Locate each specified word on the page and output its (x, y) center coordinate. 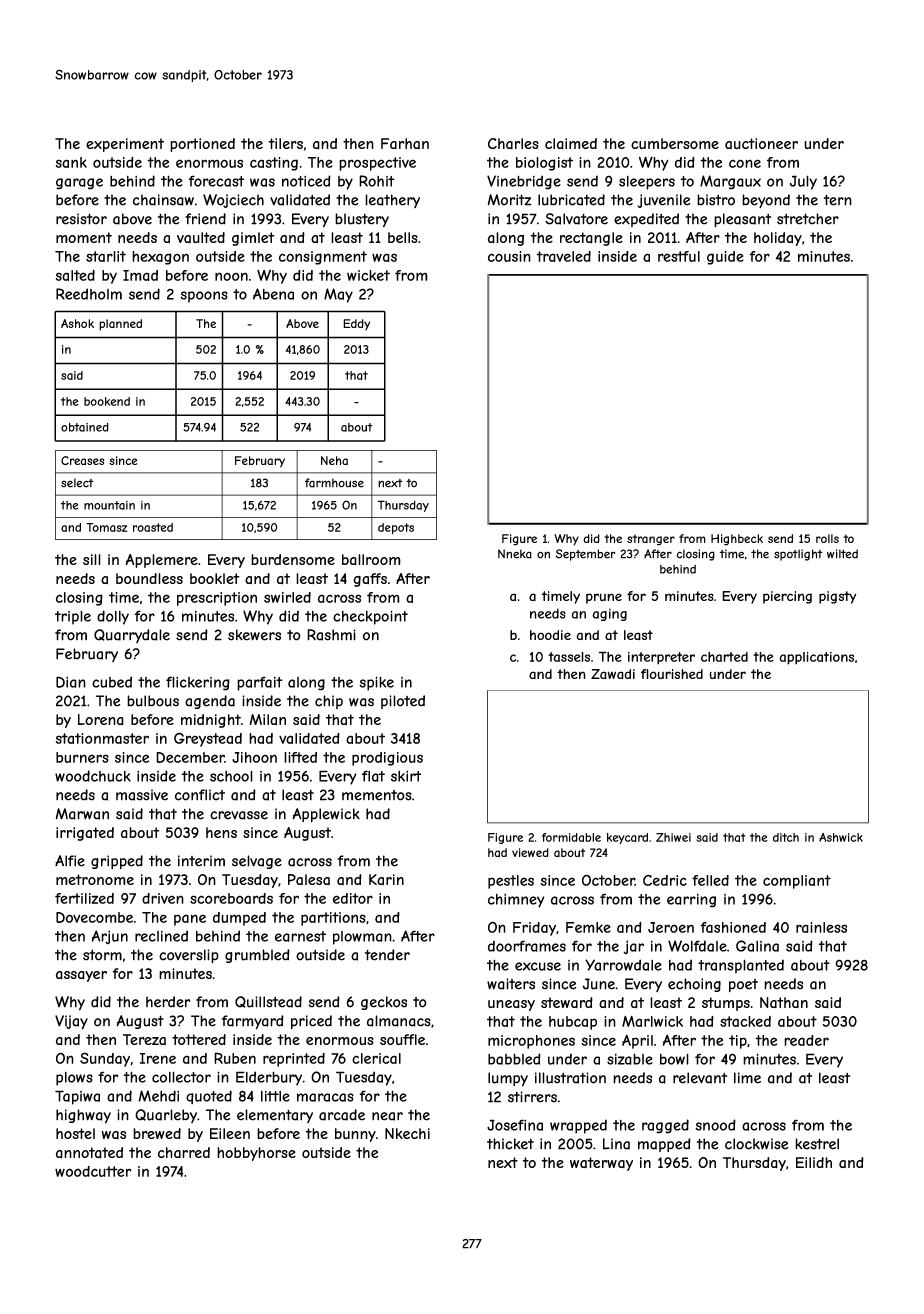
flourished (672, 674)
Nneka (515, 554)
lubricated (571, 200)
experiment (125, 145)
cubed (112, 682)
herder (168, 1002)
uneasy (511, 1005)
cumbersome (675, 143)
